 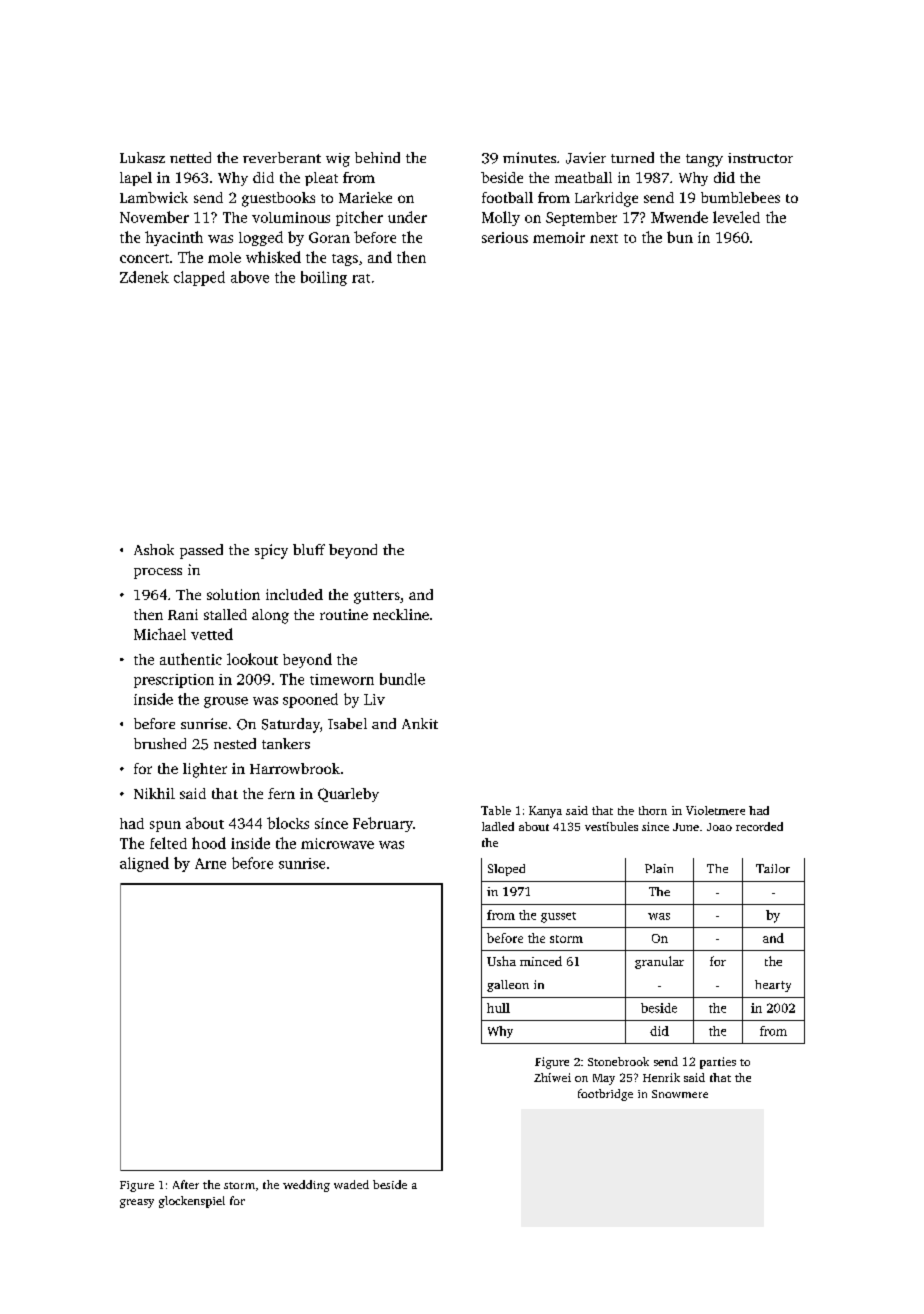 I want to click on Javier, so click(x=586, y=158).
